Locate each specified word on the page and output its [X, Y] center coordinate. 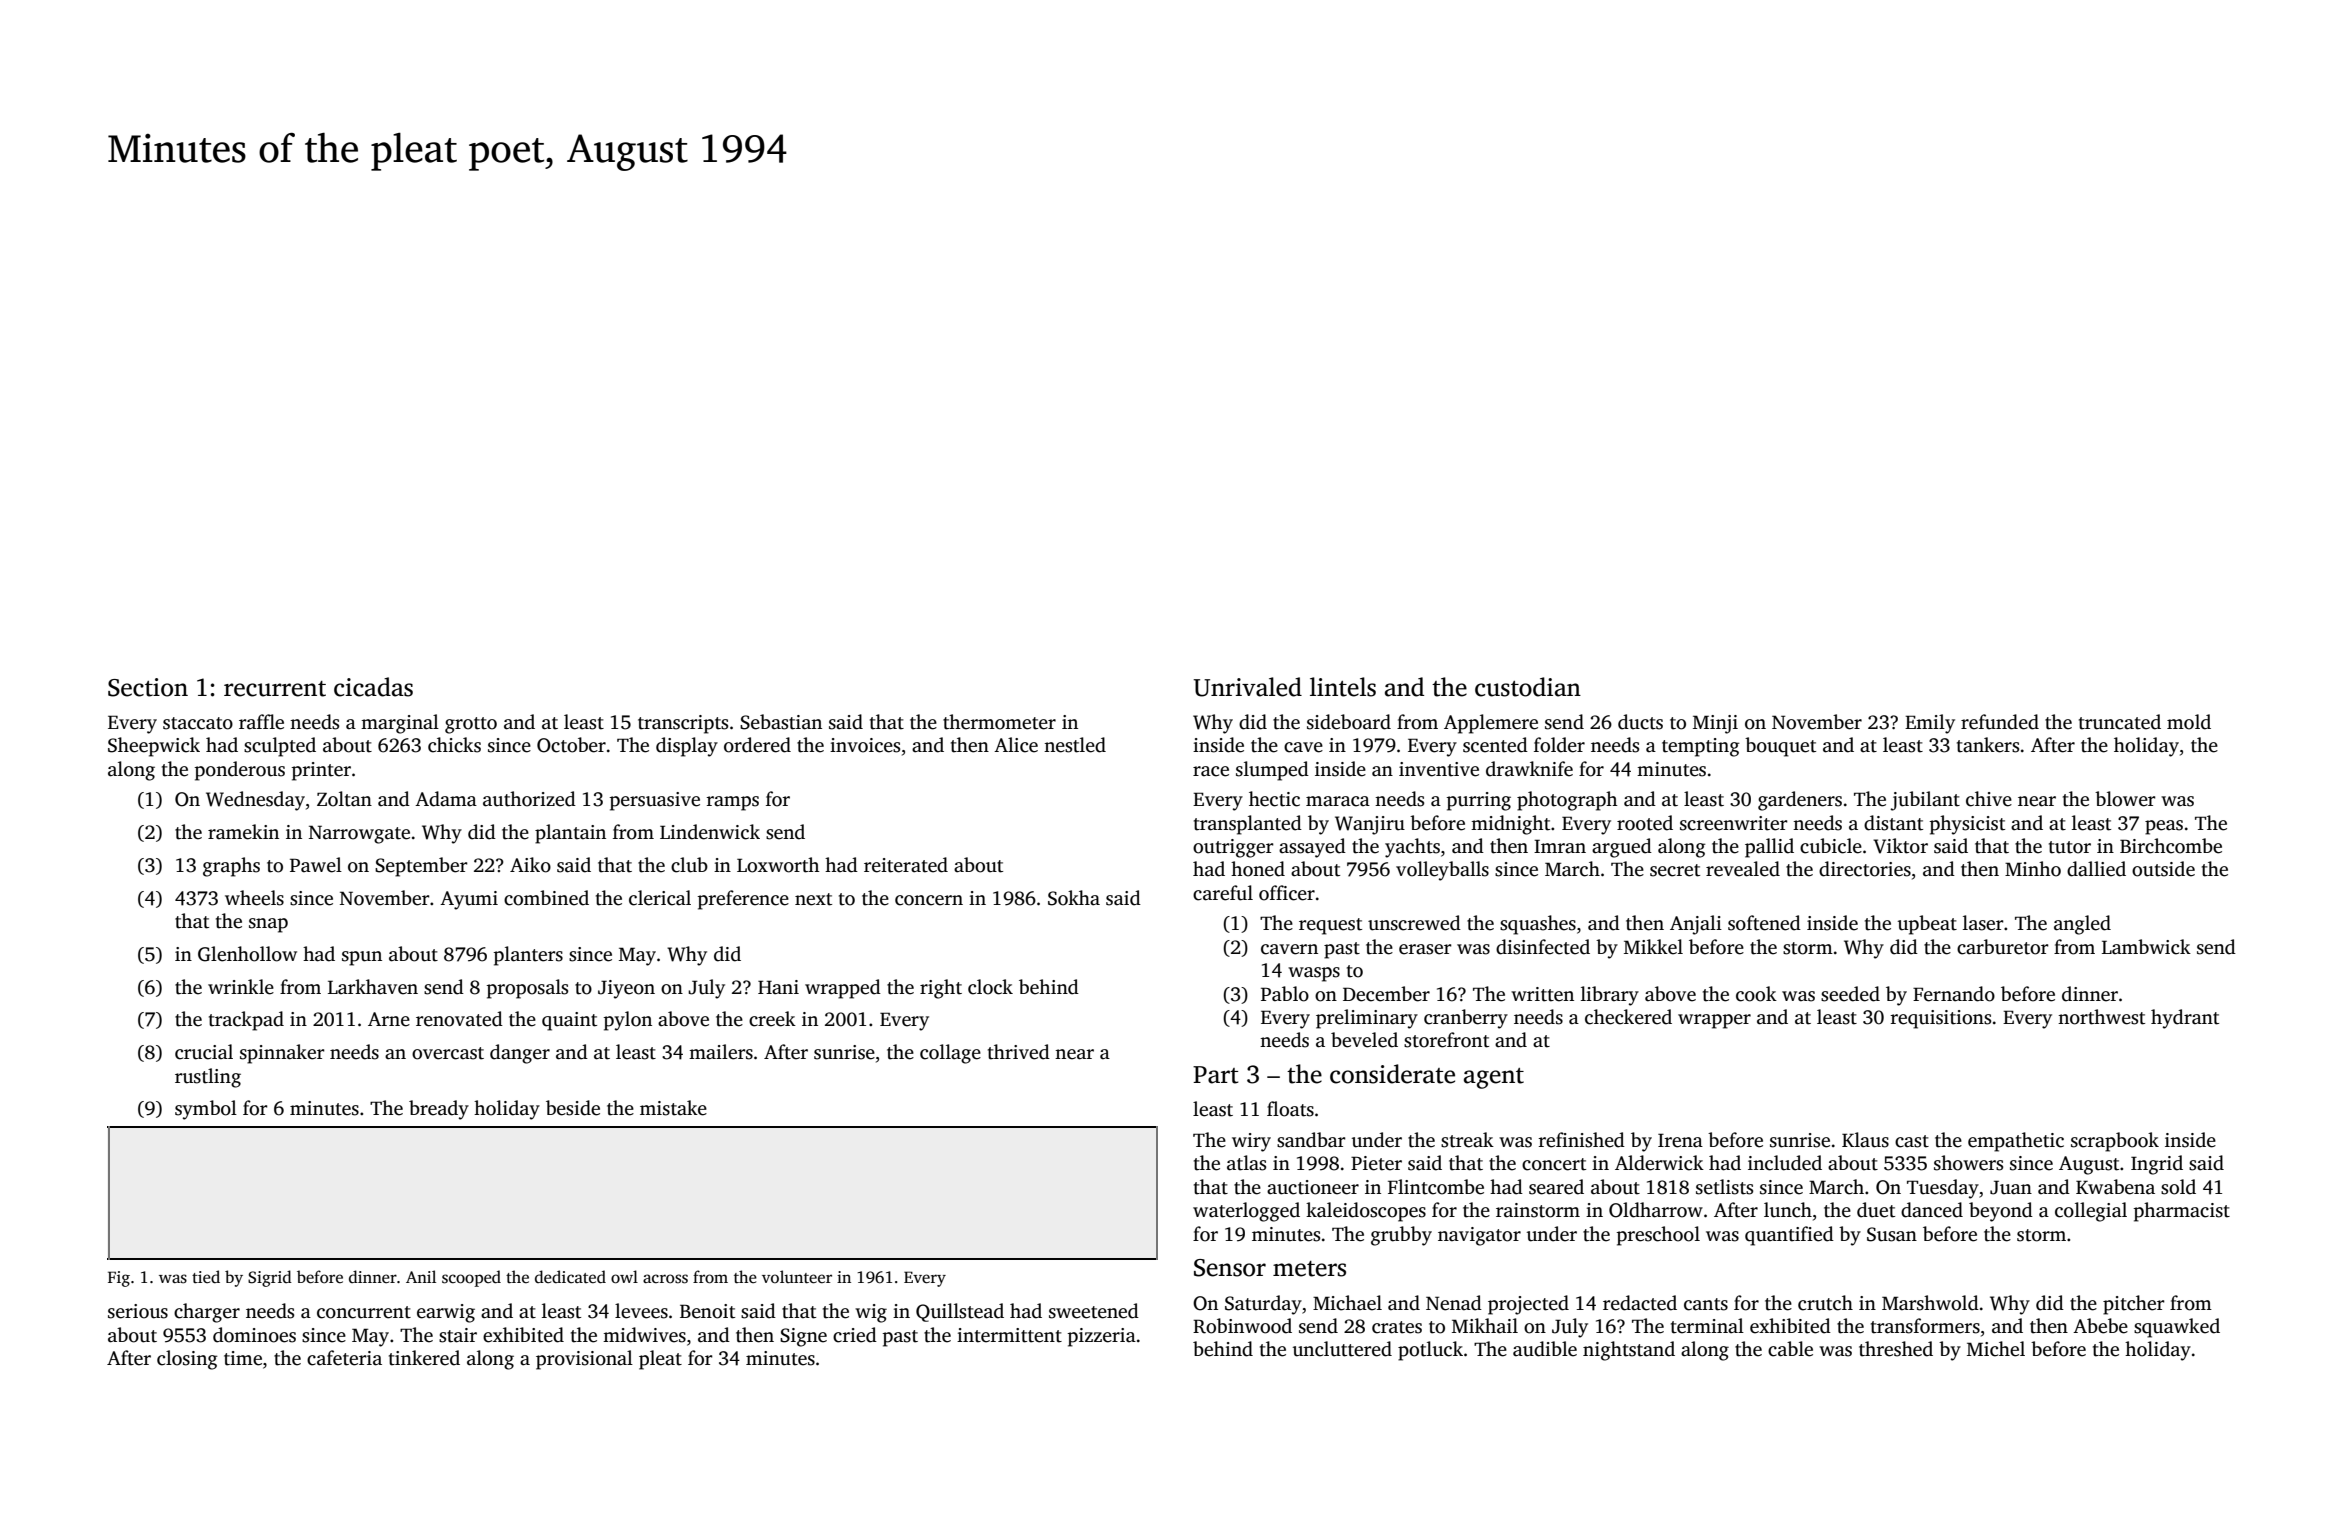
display [687, 747]
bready [439, 1110]
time [243, 1358]
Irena [1680, 1140]
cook [1756, 994]
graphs [231, 867]
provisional [584, 1360]
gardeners [1800, 801]
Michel [1996, 1349]
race [1211, 771]
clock [990, 987]
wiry [1251, 1142]
